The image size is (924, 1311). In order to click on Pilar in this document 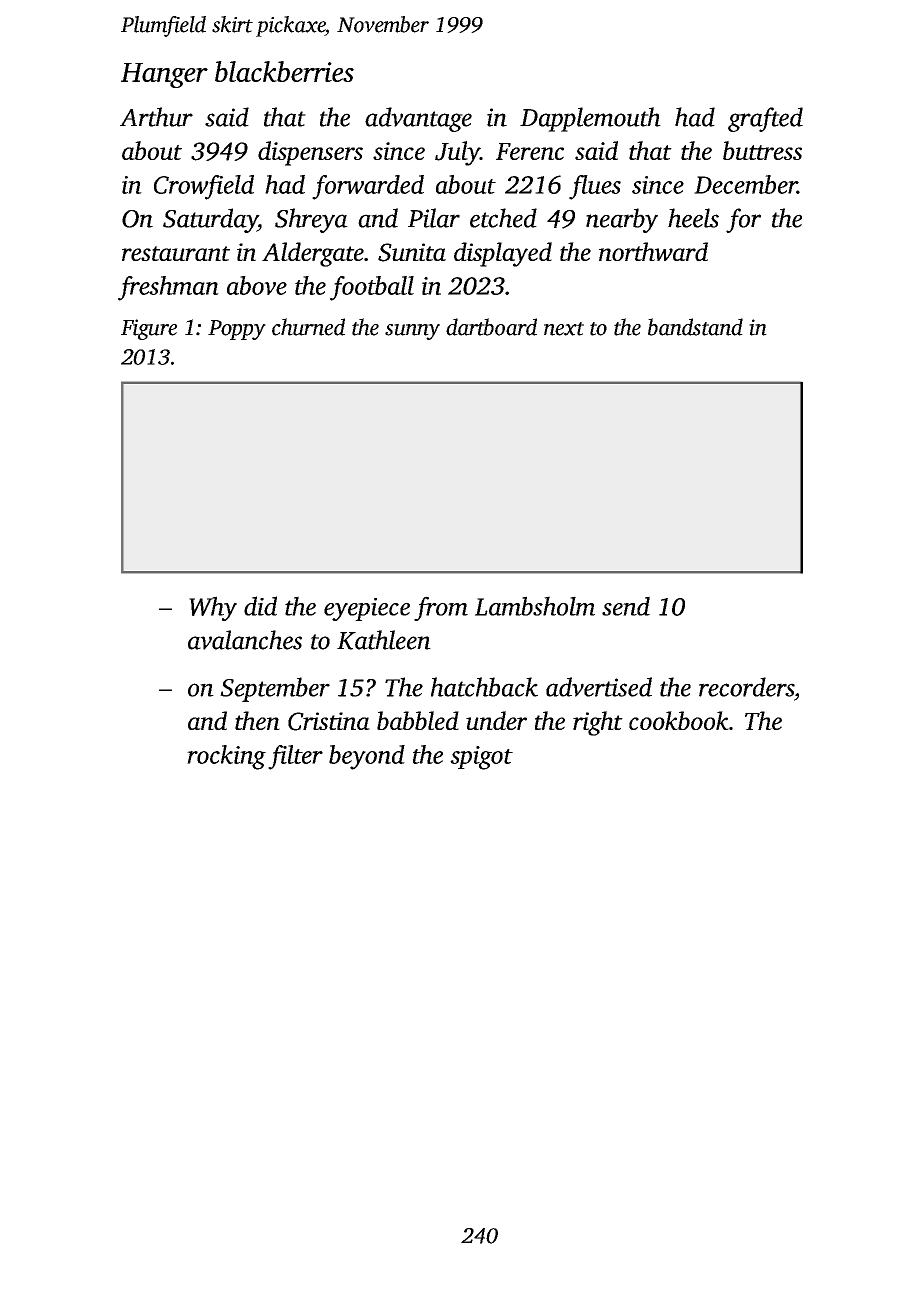, I will do `click(434, 218)`.
